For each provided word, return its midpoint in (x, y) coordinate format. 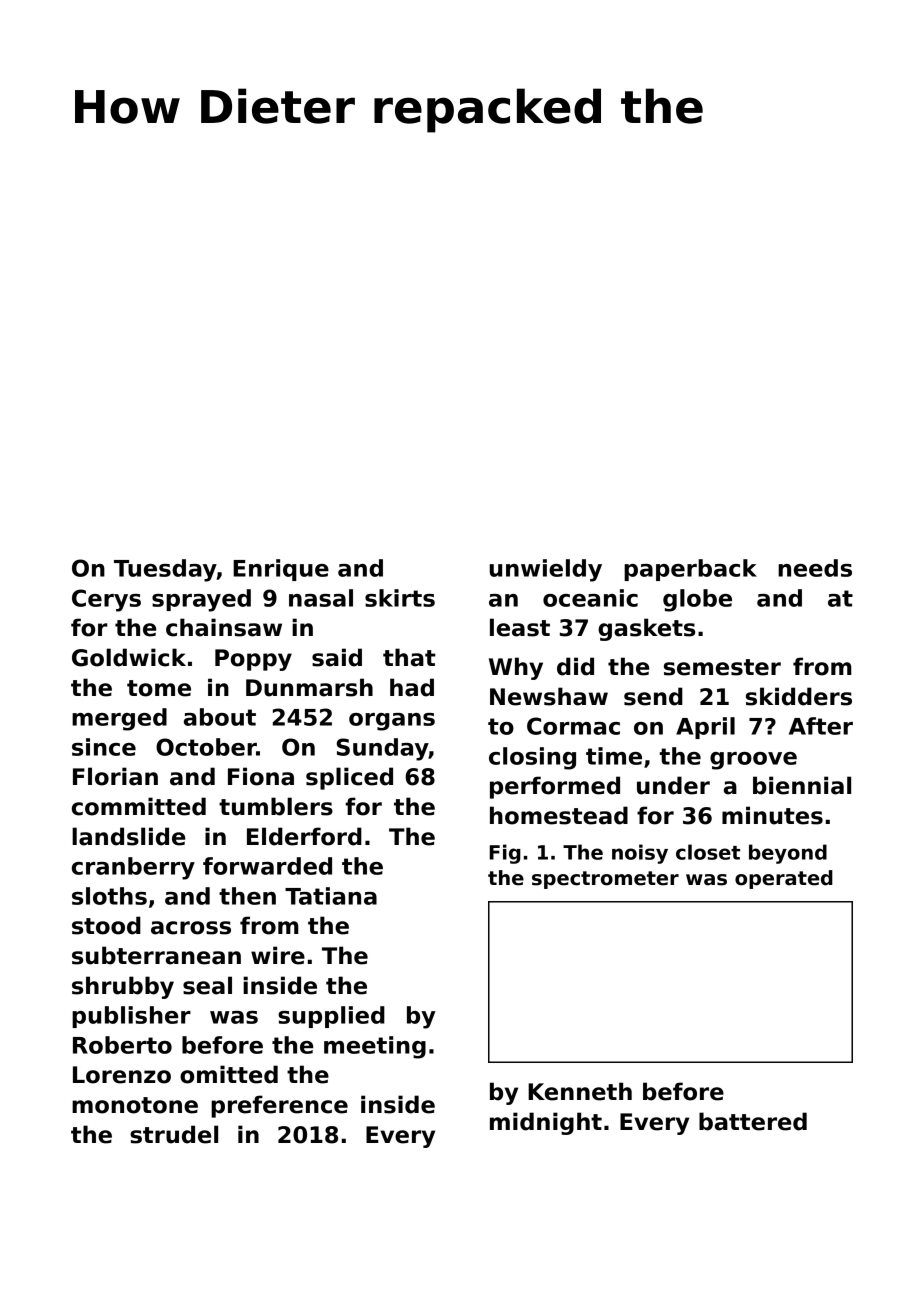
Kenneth (580, 1091)
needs (815, 568)
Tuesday (165, 570)
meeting (375, 1047)
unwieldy (545, 570)
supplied (331, 1017)
